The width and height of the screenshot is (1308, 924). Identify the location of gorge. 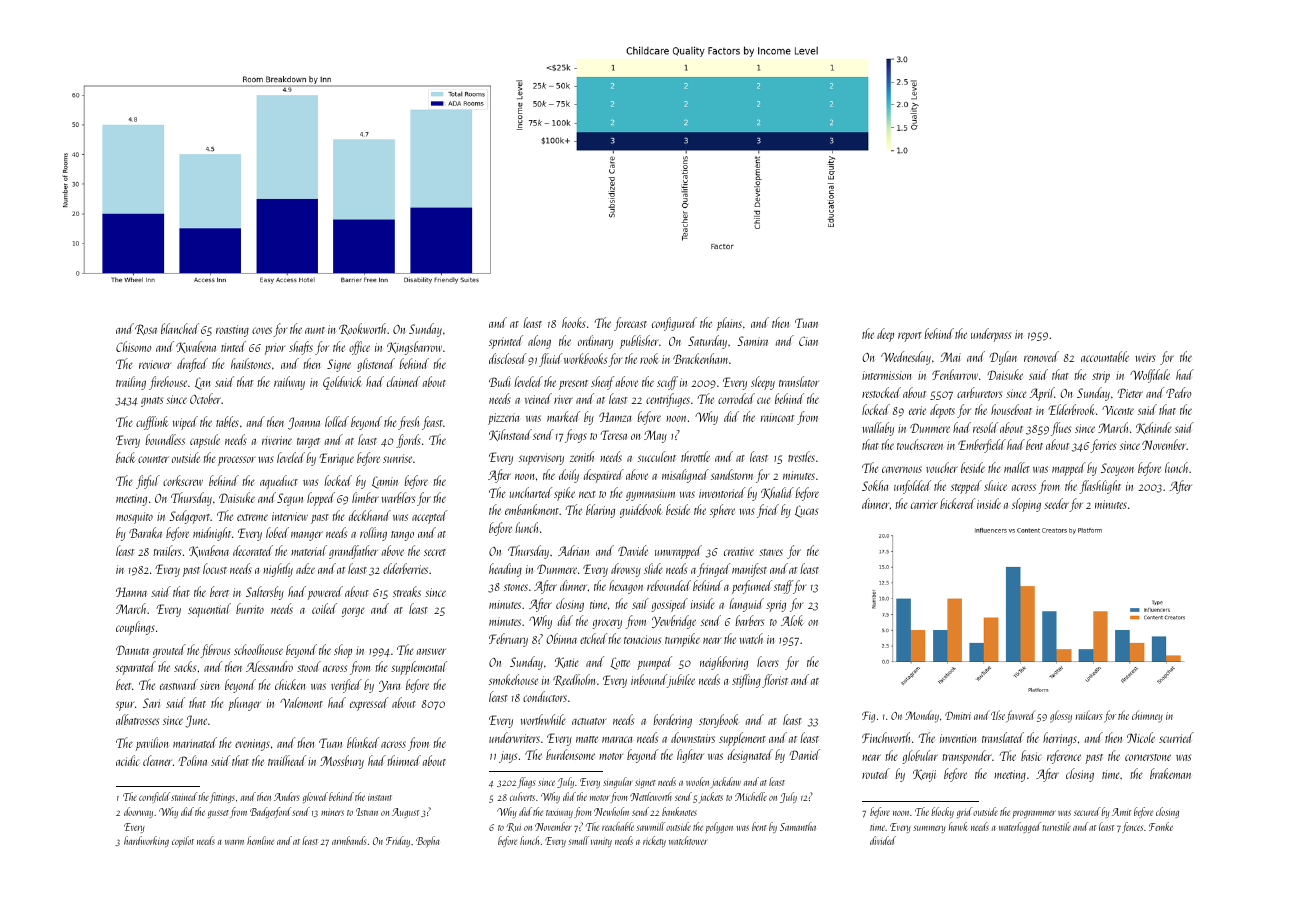
(353, 612).
